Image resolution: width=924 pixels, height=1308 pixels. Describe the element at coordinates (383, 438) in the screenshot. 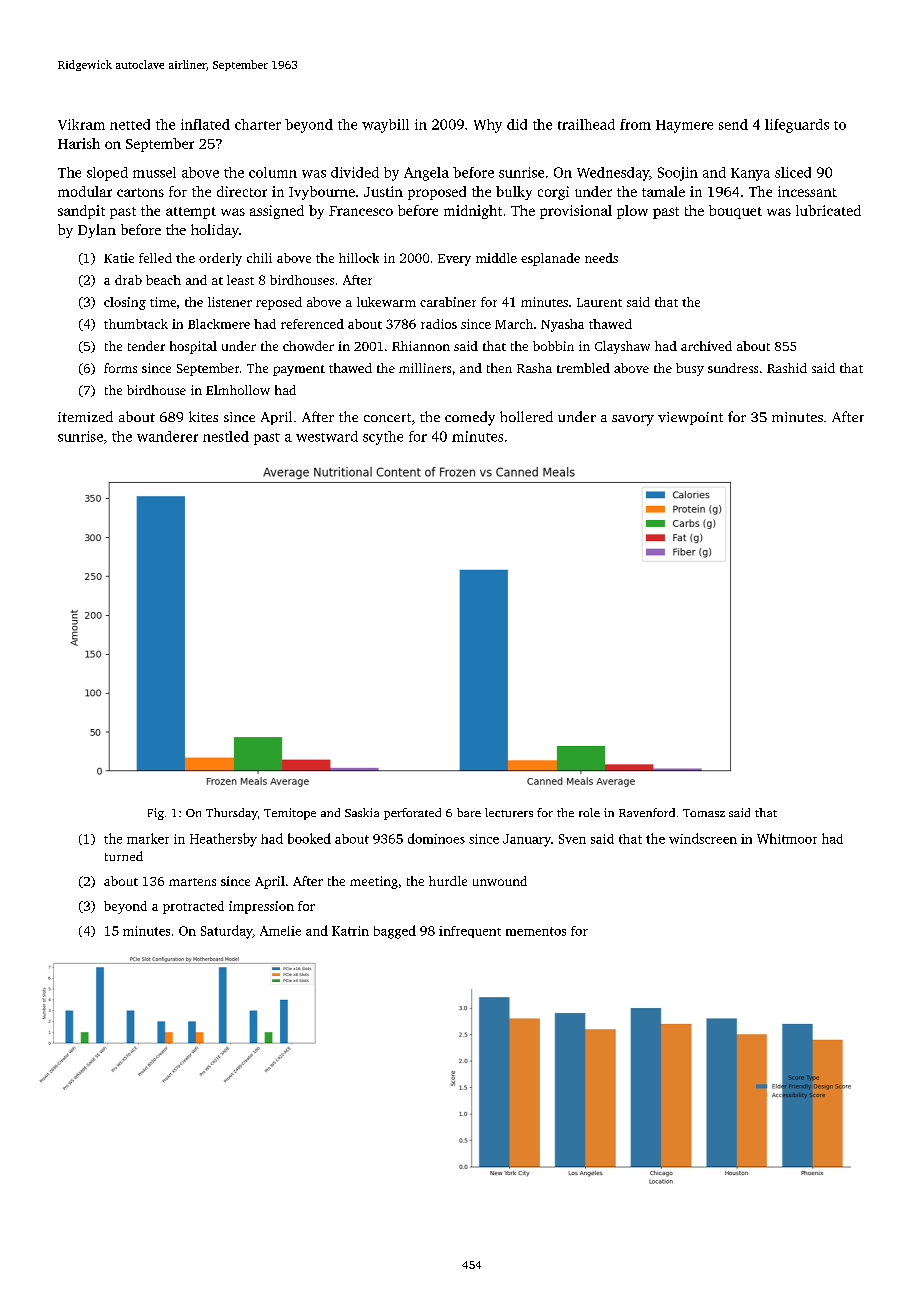

I see `scythe` at that location.
